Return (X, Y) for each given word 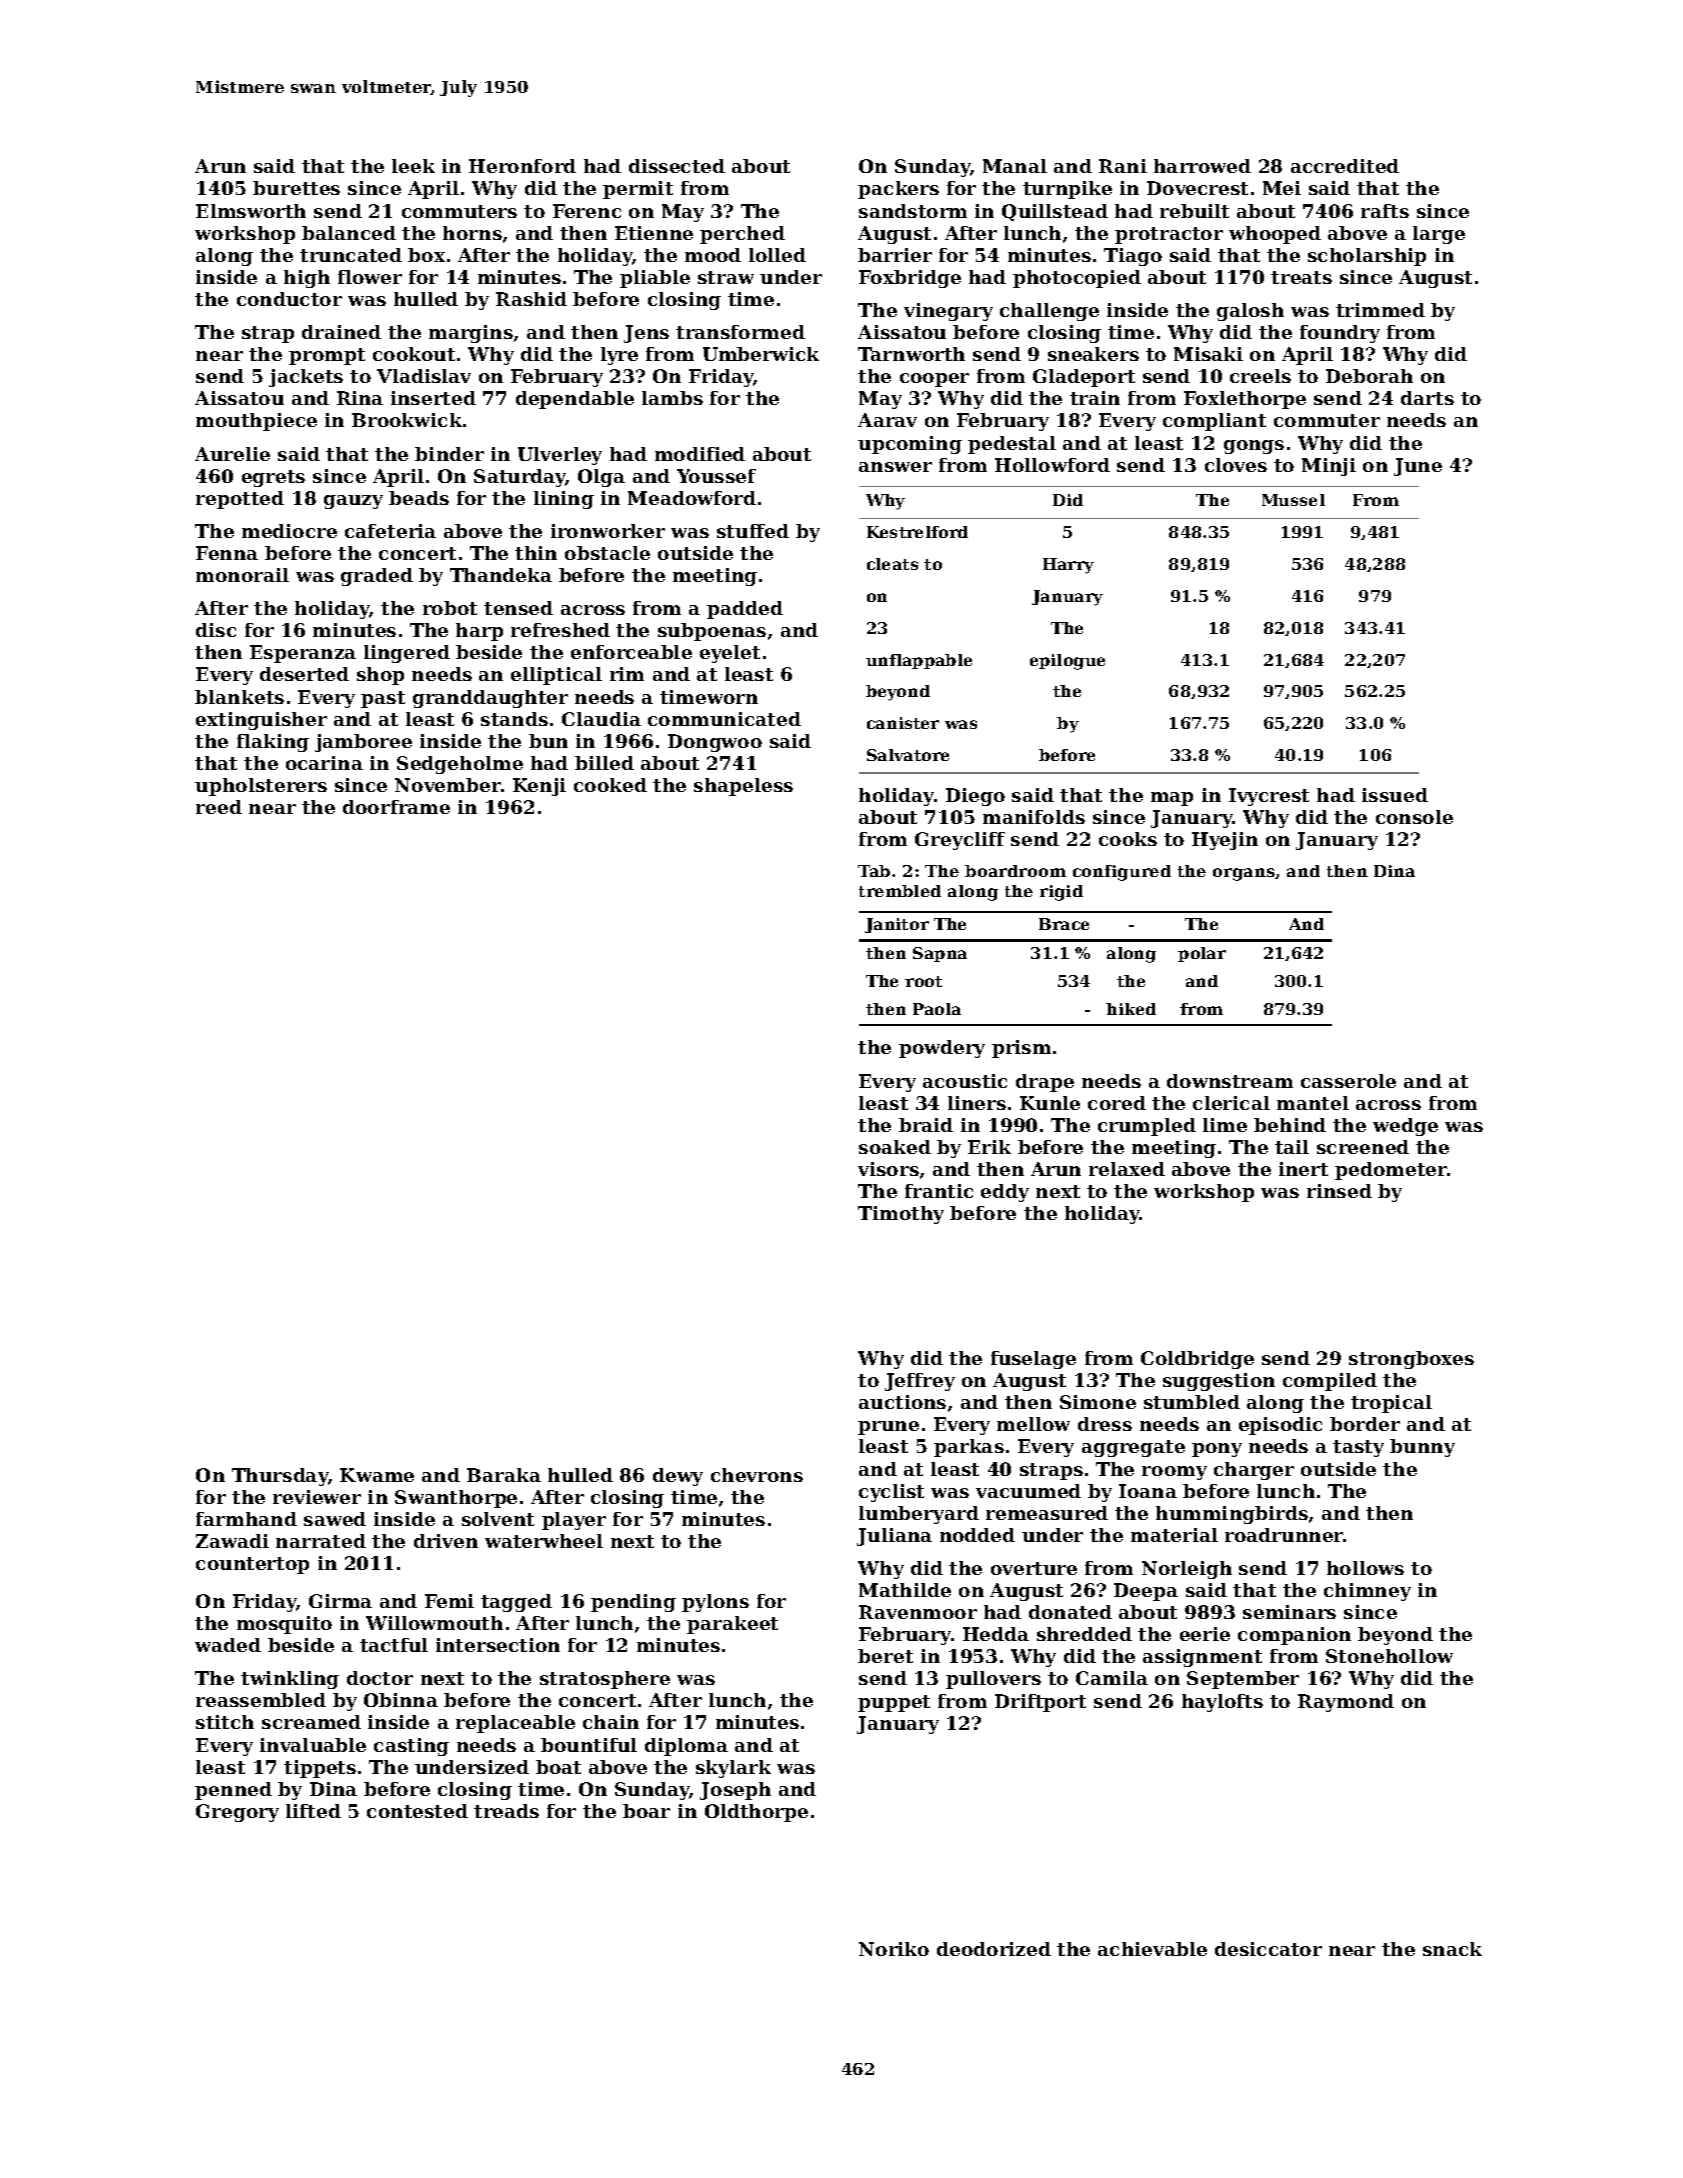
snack (1452, 1949)
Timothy (901, 1215)
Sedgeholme (460, 765)
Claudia (601, 719)
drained (341, 332)
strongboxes (1411, 1360)
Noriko (894, 1949)
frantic (939, 1191)
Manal (1015, 166)
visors (888, 1169)
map (1172, 799)
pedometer (1391, 1171)
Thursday (280, 1477)
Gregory (237, 1813)
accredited (1345, 166)
